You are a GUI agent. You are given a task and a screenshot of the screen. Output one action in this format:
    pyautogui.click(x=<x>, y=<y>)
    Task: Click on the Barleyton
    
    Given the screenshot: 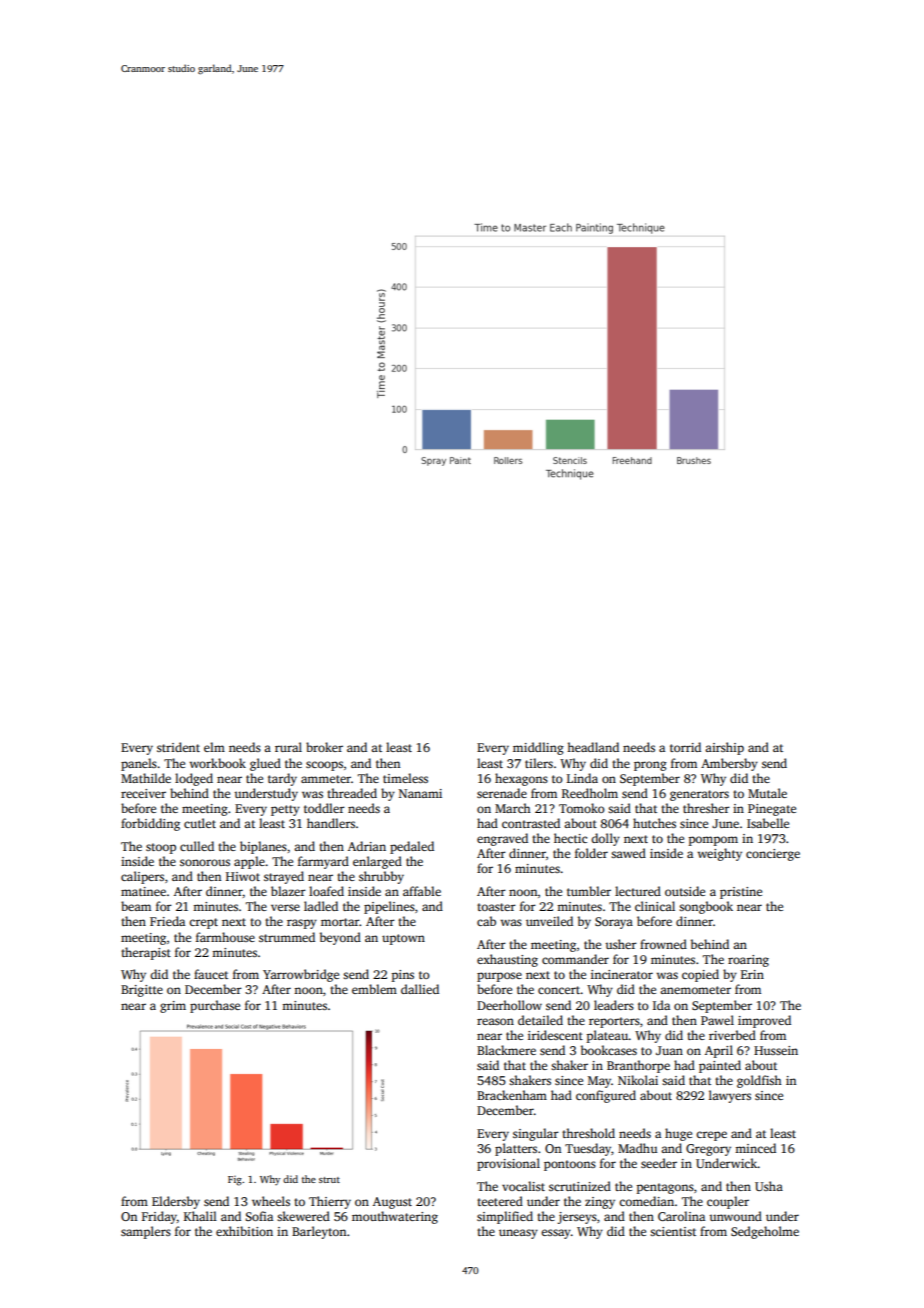 What is the action you would take?
    pyautogui.click(x=319, y=1232)
